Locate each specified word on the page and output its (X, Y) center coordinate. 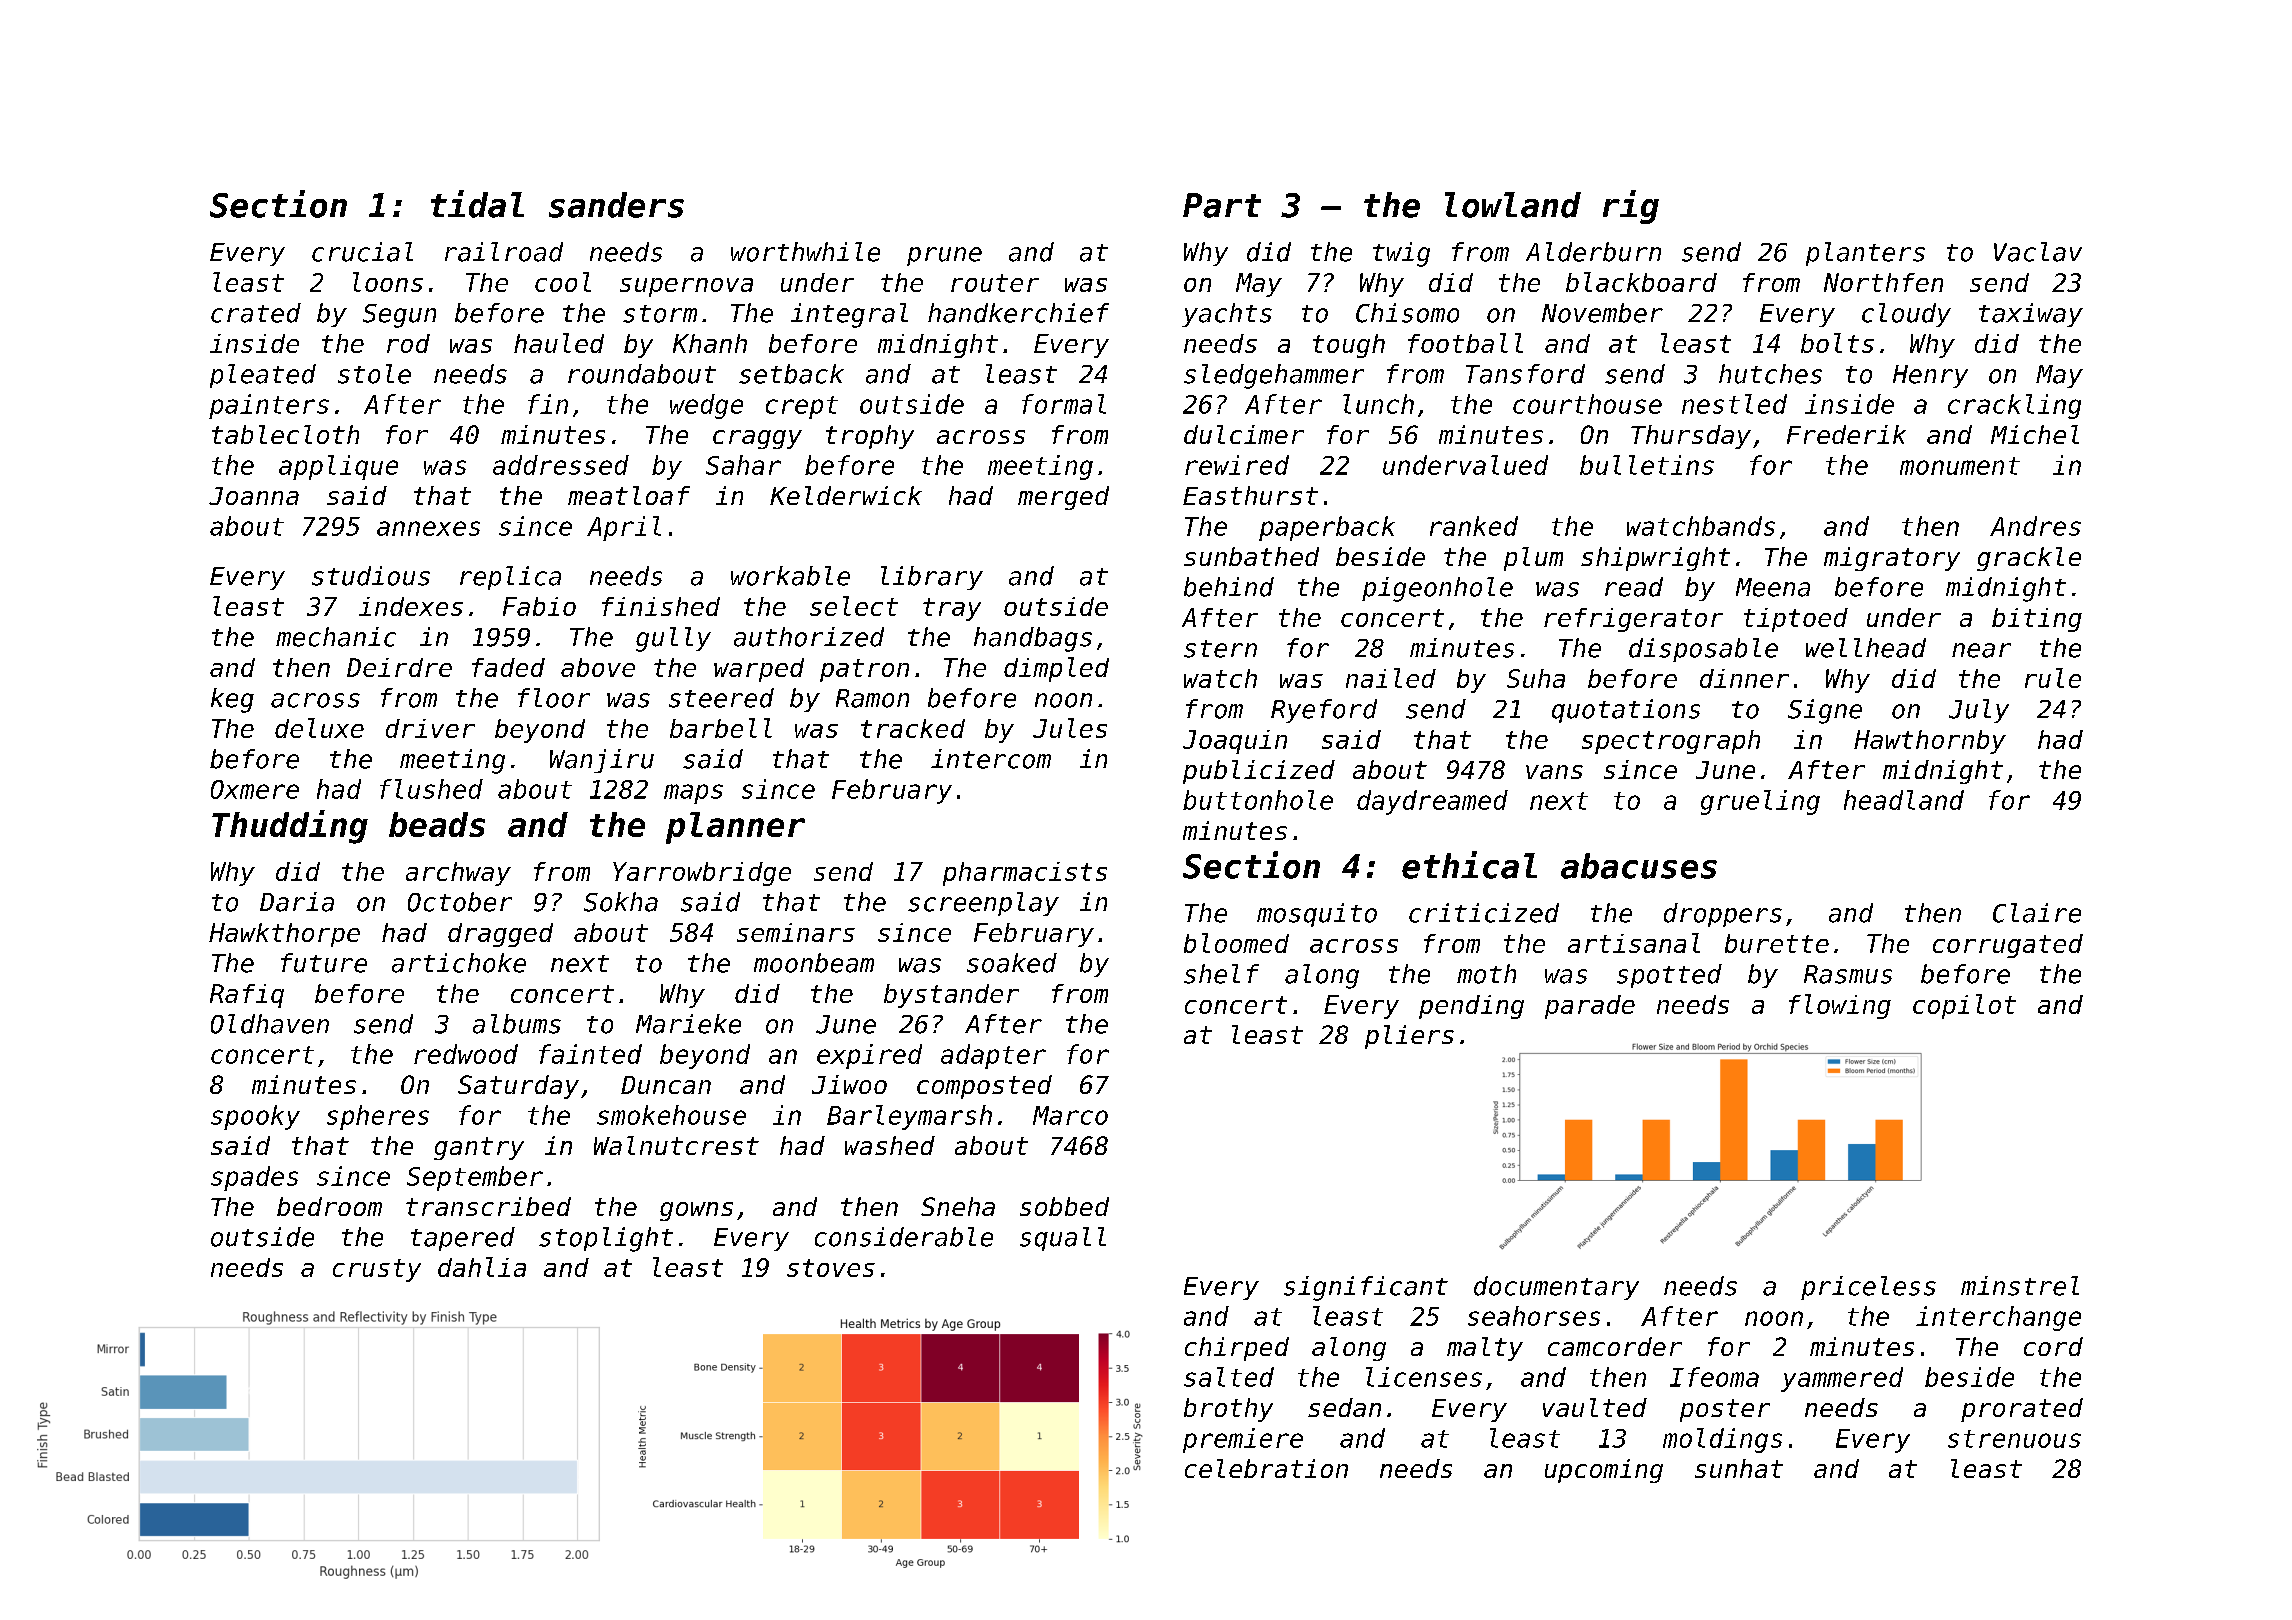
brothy (1228, 1410)
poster (1725, 1410)
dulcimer (1244, 434)
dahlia (482, 1267)
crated (256, 313)
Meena (1773, 587)
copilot (1964, 1006)
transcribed (488, 1206)
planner (735, 828)
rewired (1237, 465)
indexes (411, 606)
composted (984, 1087)
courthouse (1587, 404)
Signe (1825, 711)
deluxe (319, 728)
